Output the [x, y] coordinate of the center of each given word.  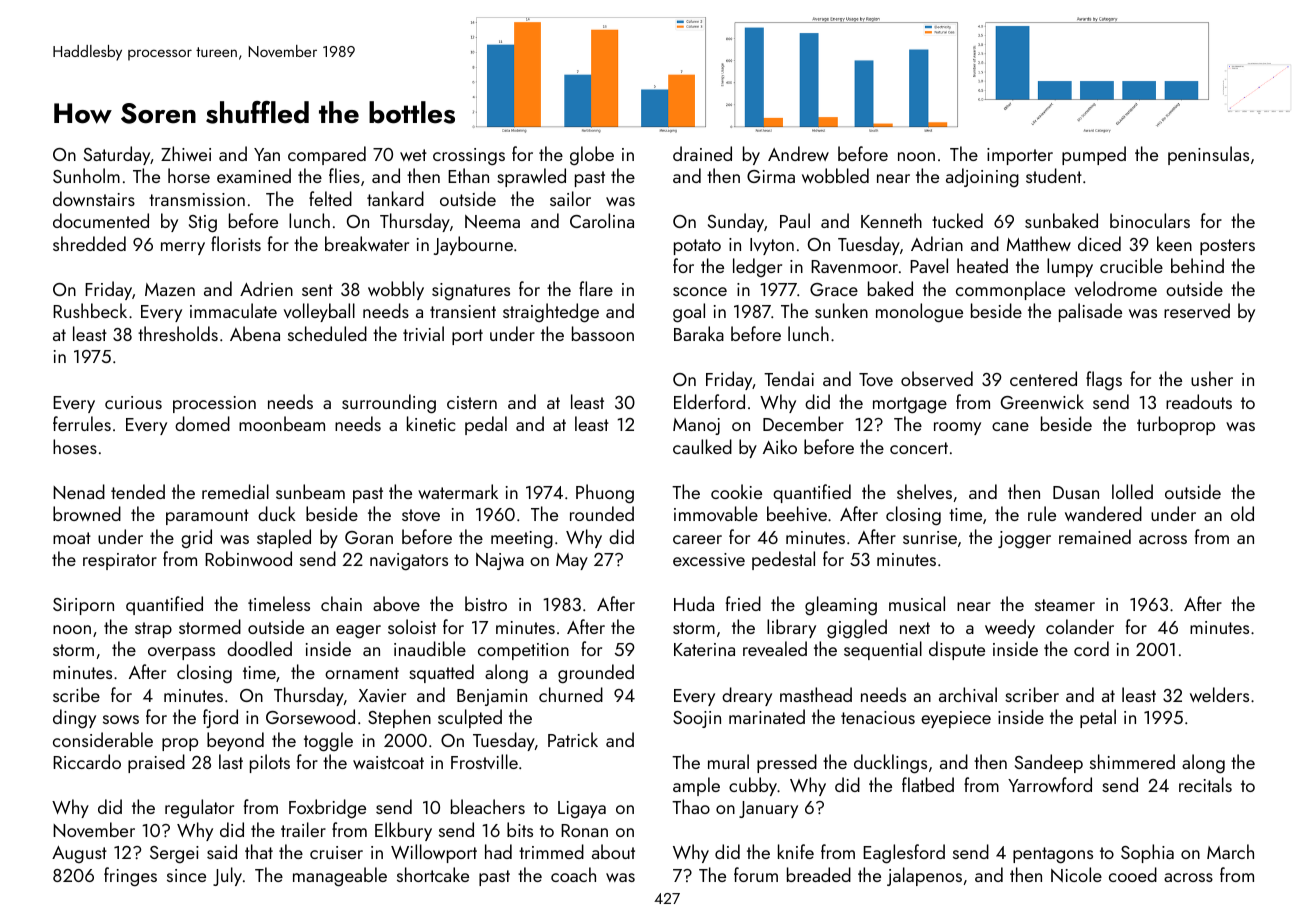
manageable [340, 876]
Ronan [584, 830]
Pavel [929, 265]
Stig [203, 224]
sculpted [470, 718]
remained [1095, 536]
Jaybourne [473, 245]
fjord [220, 718]
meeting [522, 539]
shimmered [1132, 761]
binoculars [1150, 220]
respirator [120, 561]
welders [1219, 694]
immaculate [233, 310]
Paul [795, 220]
